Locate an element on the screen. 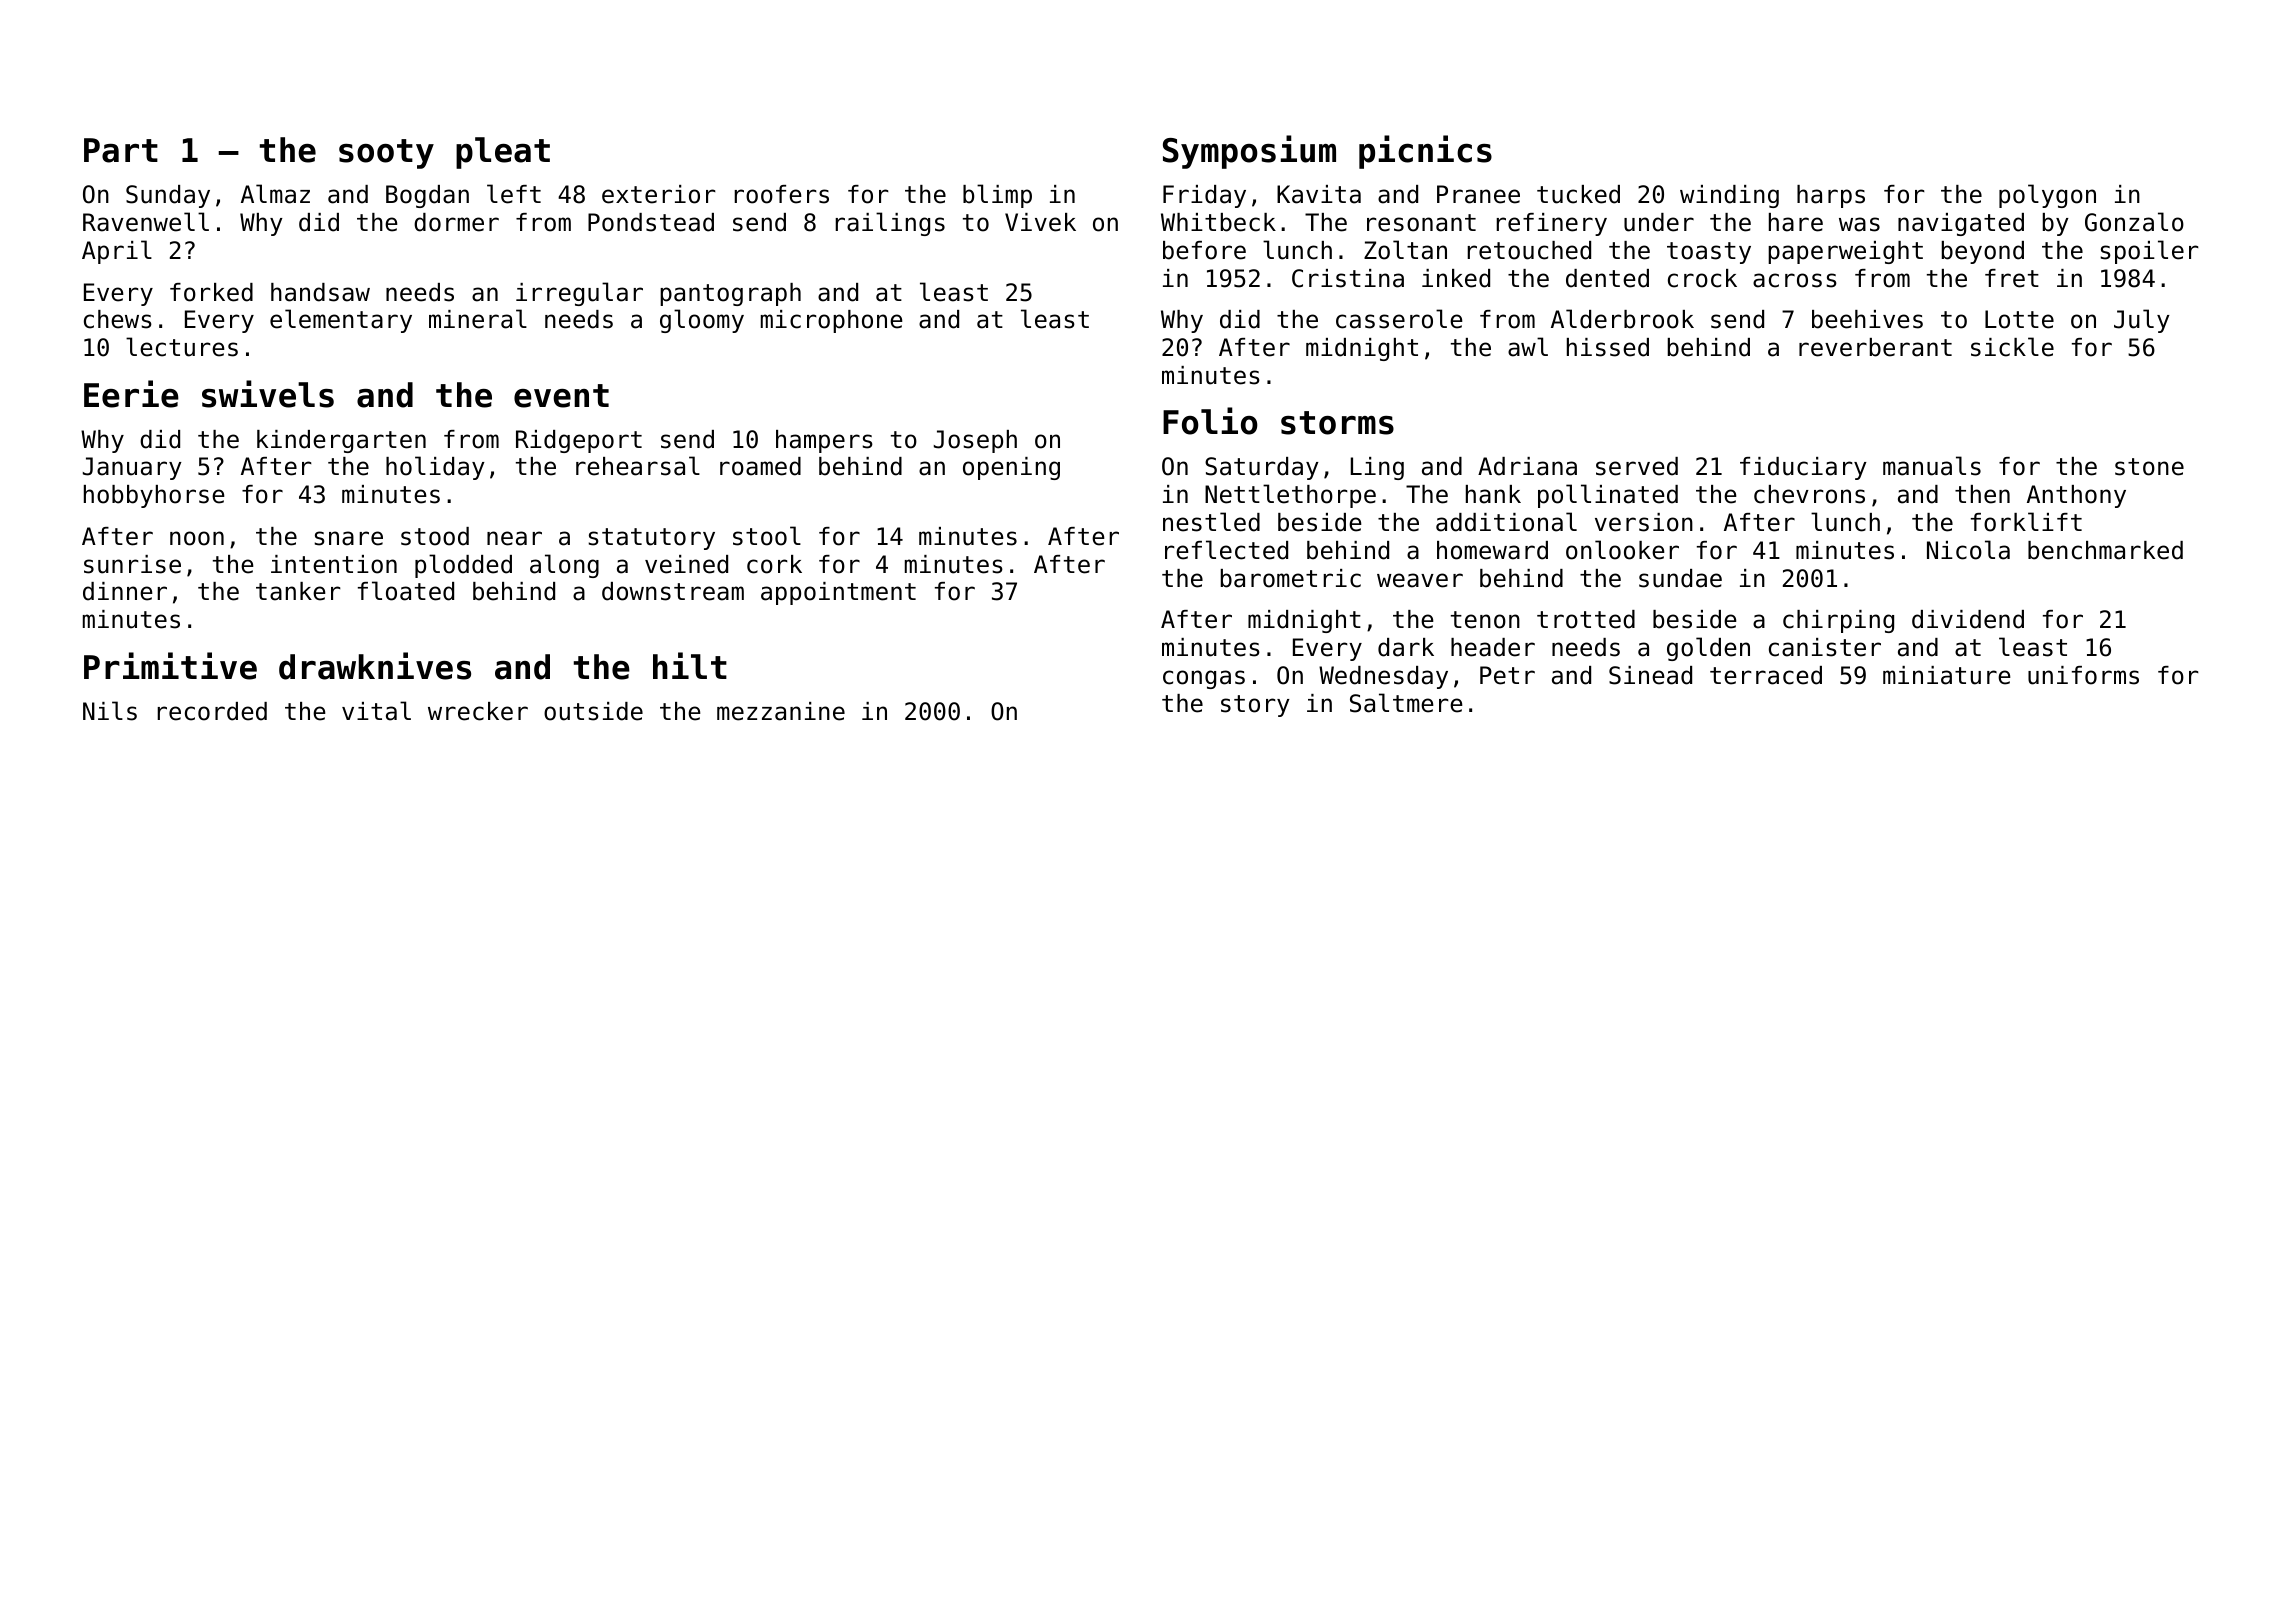 This screenshot has width=2282, height=1614. opening is located at coordinates (1011, 468).
